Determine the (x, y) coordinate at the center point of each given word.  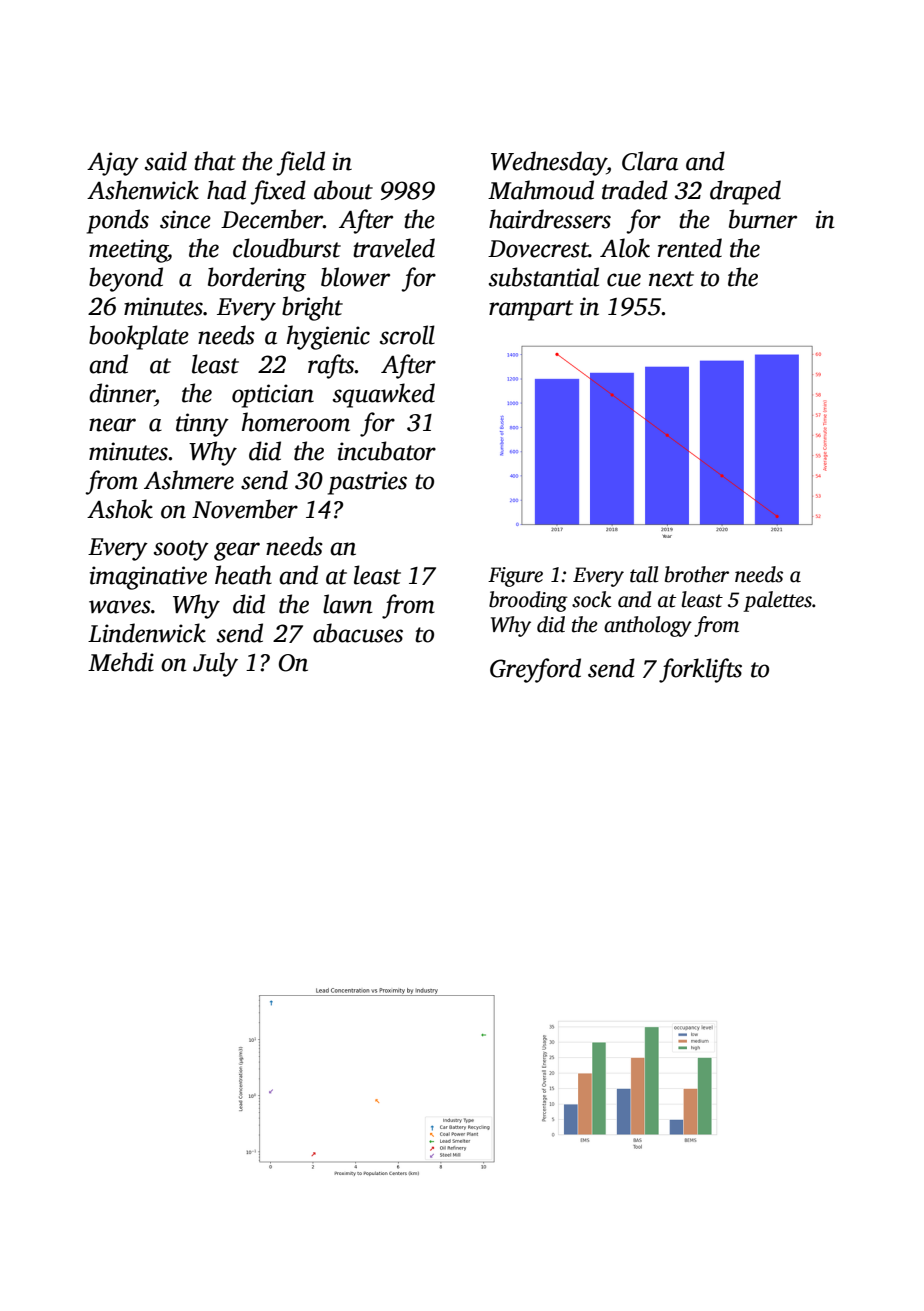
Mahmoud (541, 190)
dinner (122, 393)
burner (763, 219)
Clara (650, 161)
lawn (348, 604)
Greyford (535, 670)
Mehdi (121, 662)
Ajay (113, 164)
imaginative (148, 578)
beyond (126, 279)
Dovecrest (538, 249)
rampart (531, 310)
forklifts (700, 670)
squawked (384, 395)
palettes (777, 601)
